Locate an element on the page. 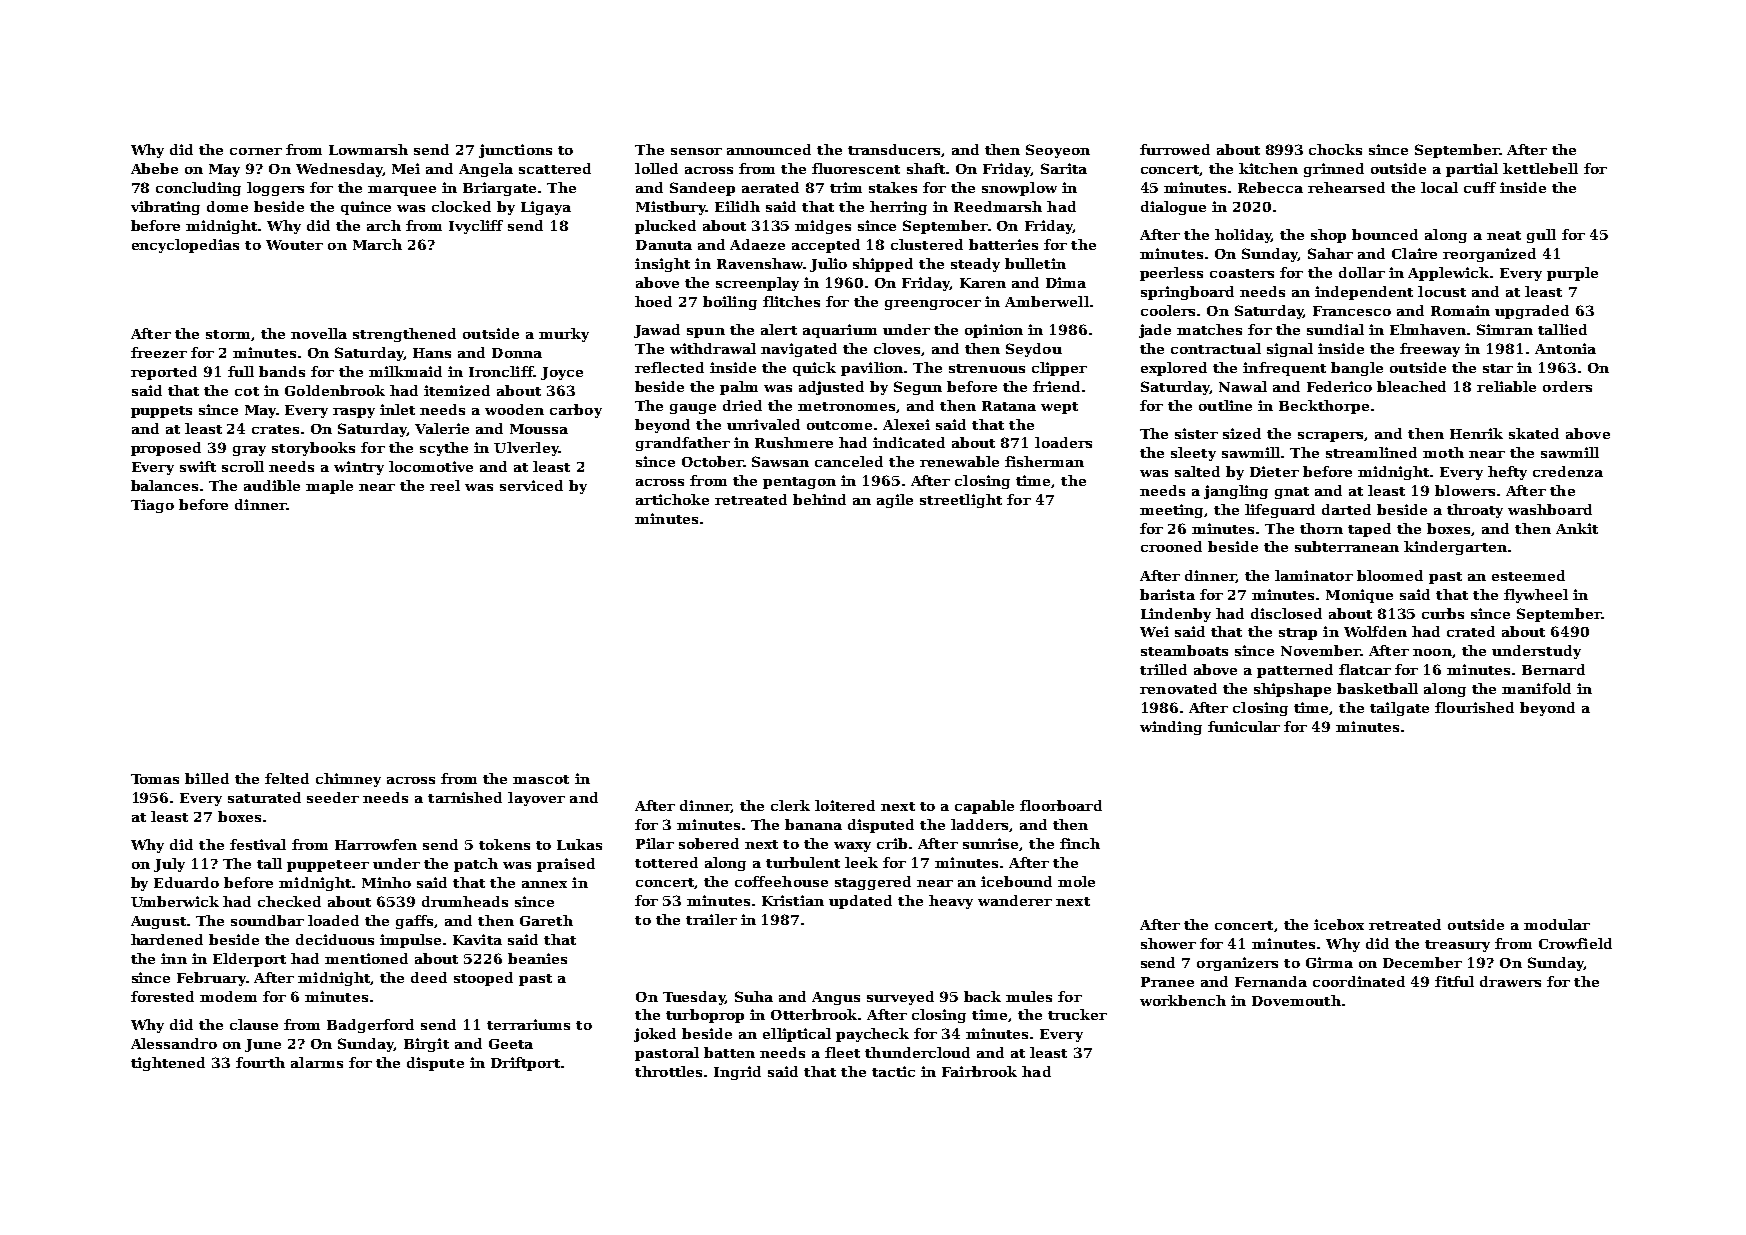  chocks is located at coordinates (1335, 149).
